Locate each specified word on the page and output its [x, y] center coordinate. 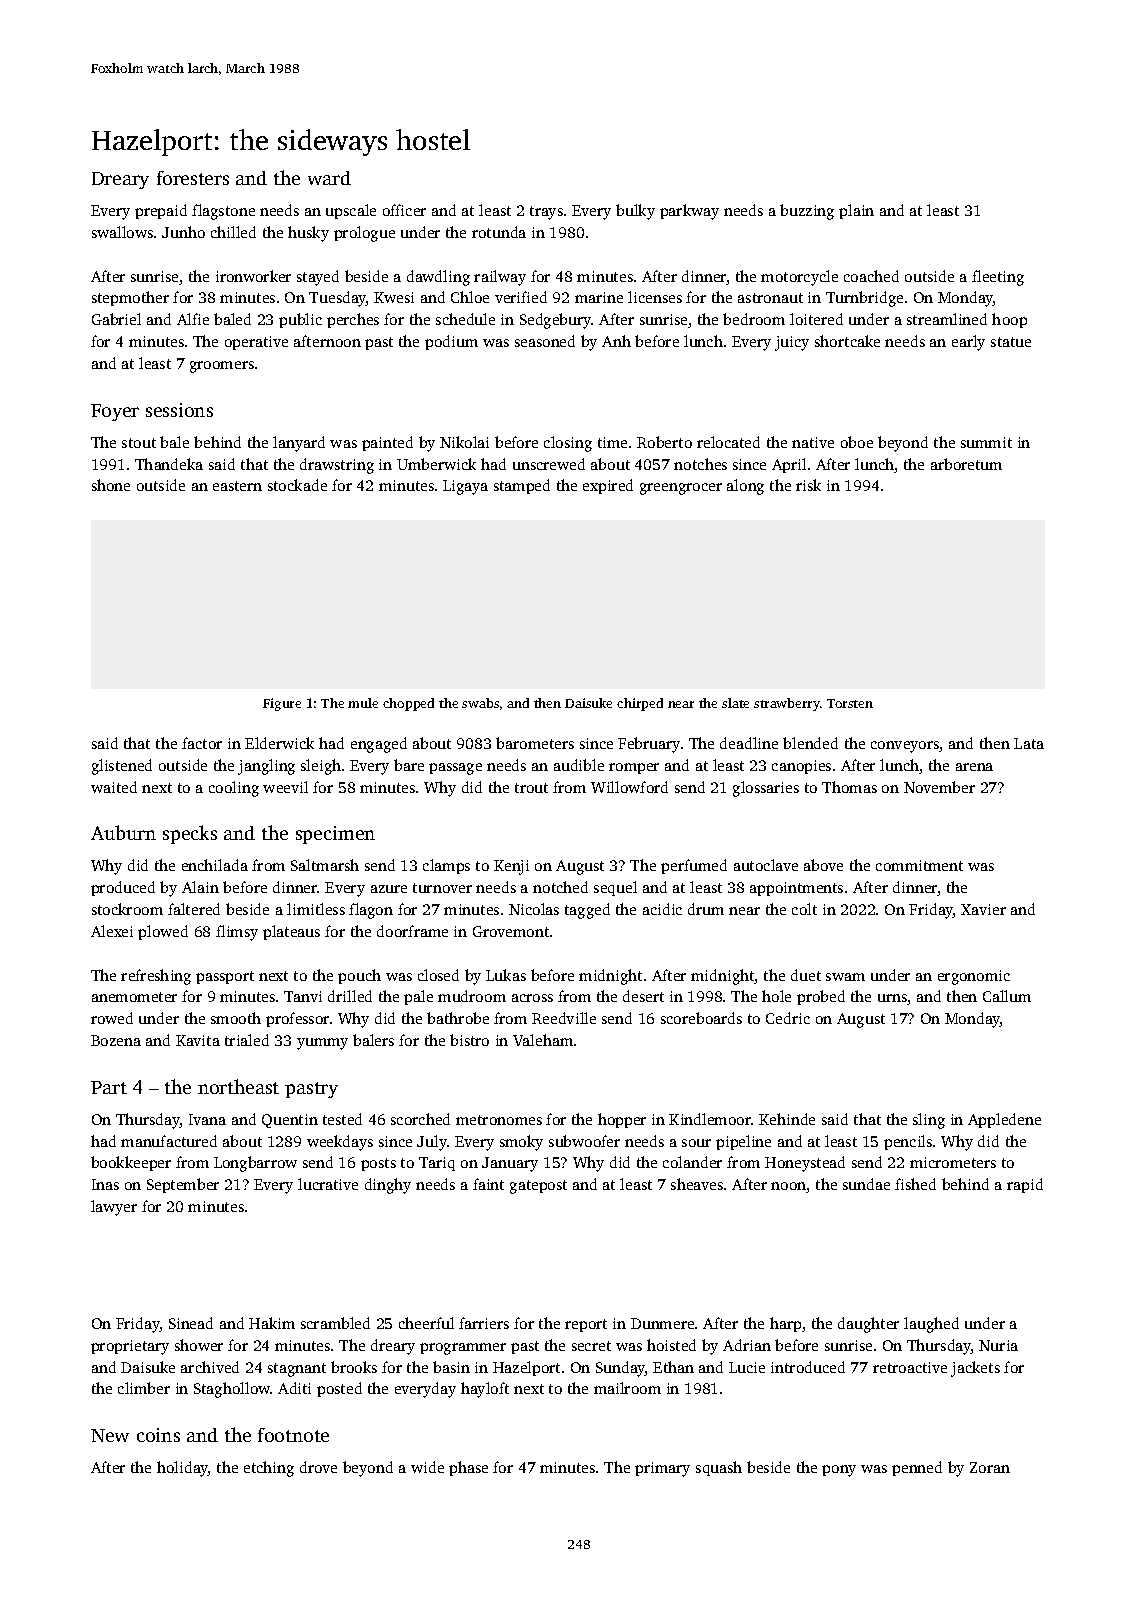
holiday [183, 1469]
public [300, 320]
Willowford [629, 787]
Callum [1007, 996]
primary [662, 1469]
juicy [792, 343]
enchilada [215, 865]
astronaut [770, 298]
